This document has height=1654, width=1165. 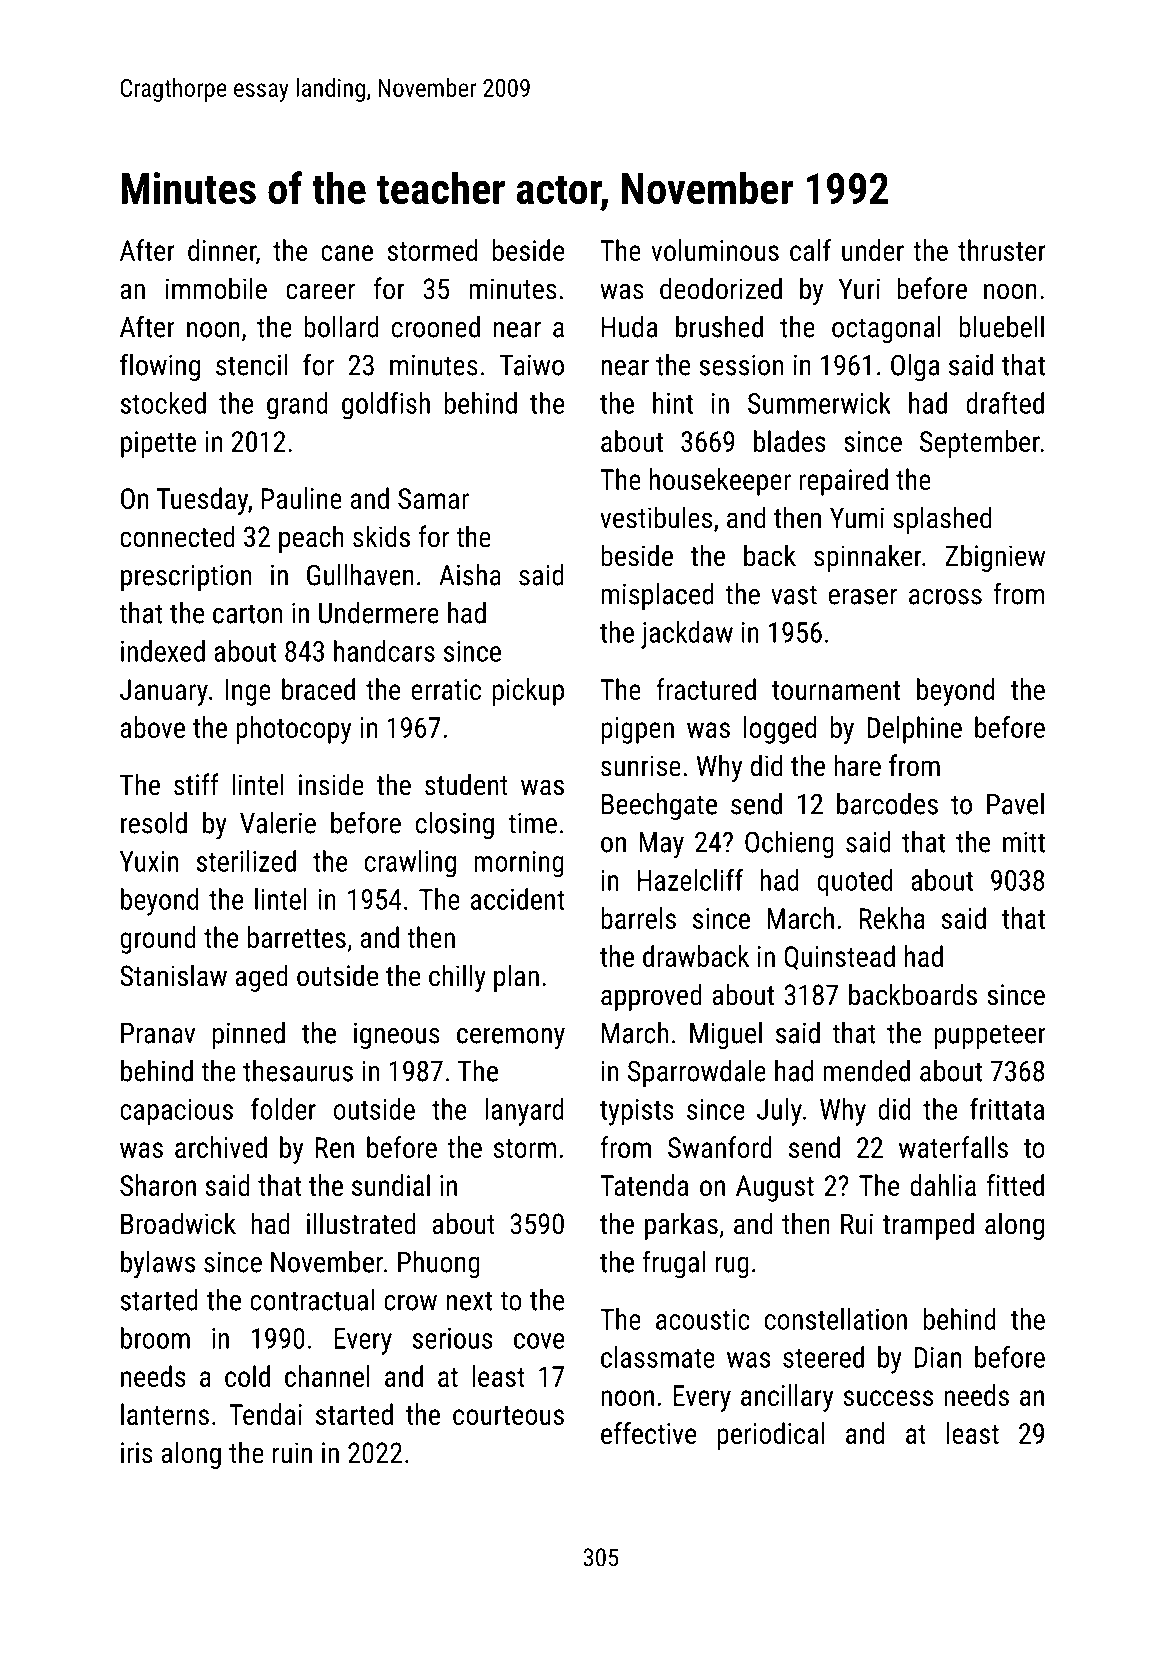 I want to click on bluebell, so click(x=1001, y=327).
